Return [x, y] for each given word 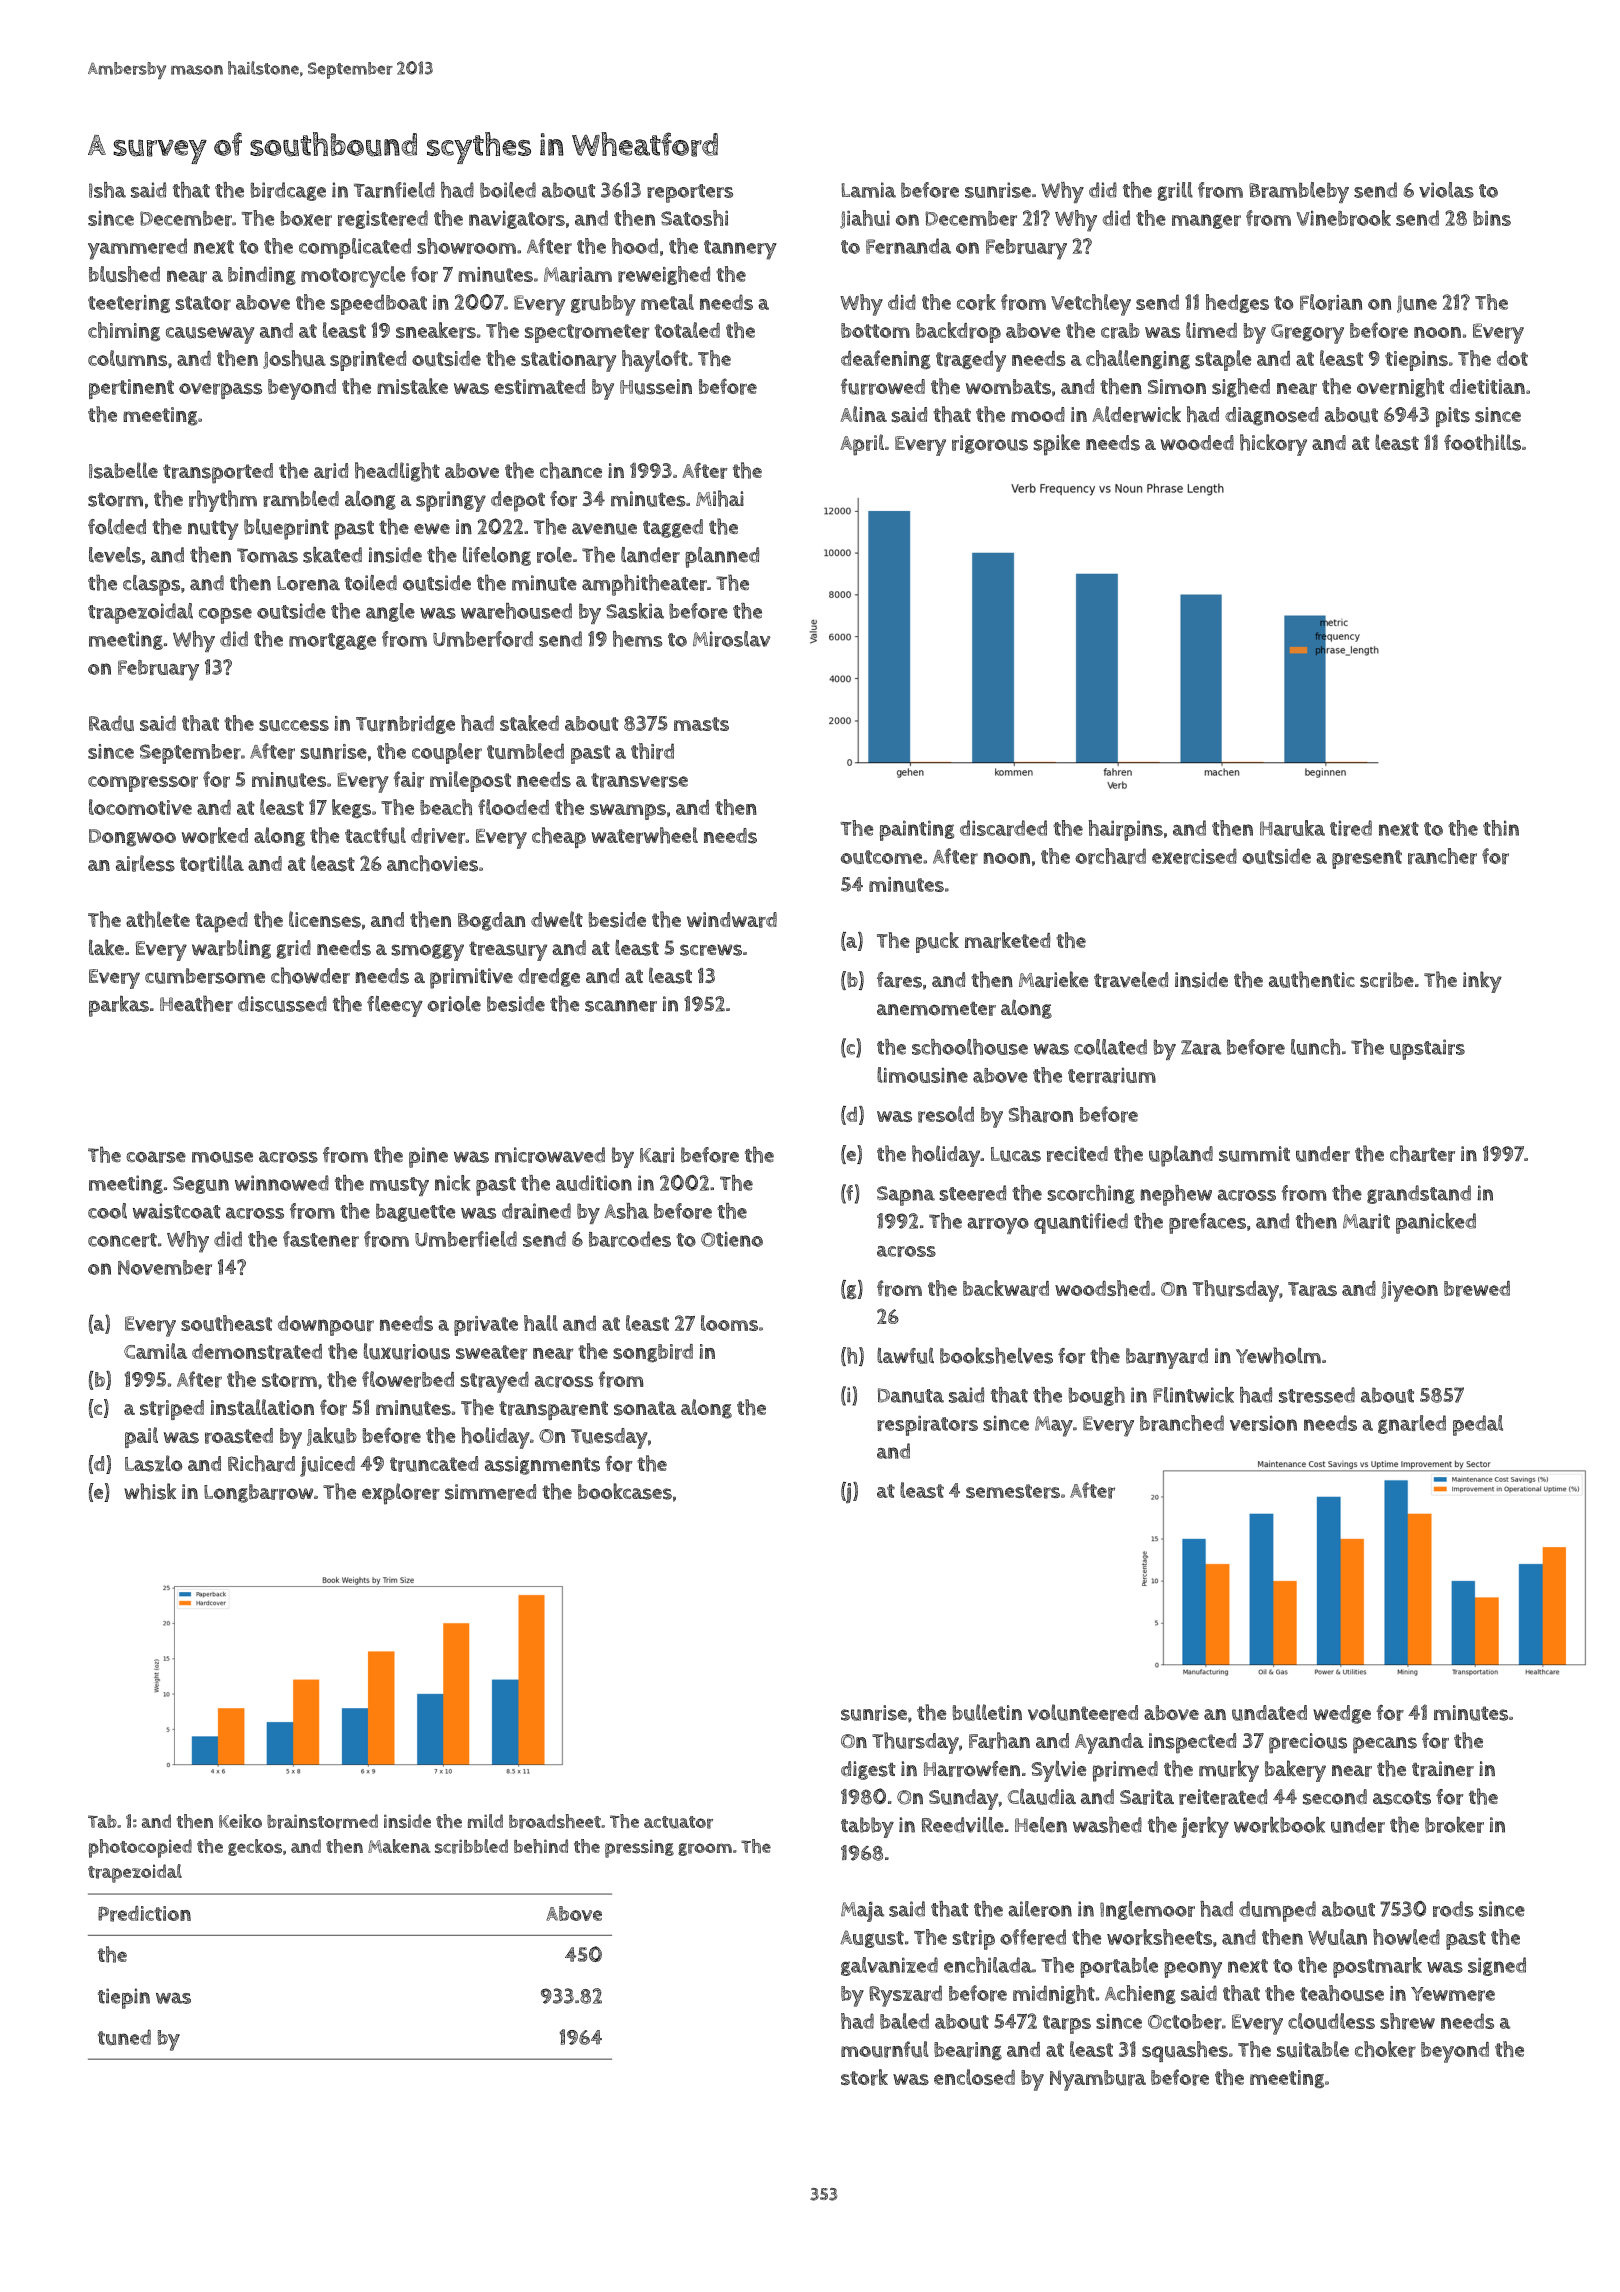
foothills [1482, 442]
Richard [261, 1463]
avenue [604, 529]
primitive [471, 978]
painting [917, 831]
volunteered [1083, 1712]
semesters [1013, 1491]
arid [331, 471]
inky [1482, 982]
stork [864, 2077]
